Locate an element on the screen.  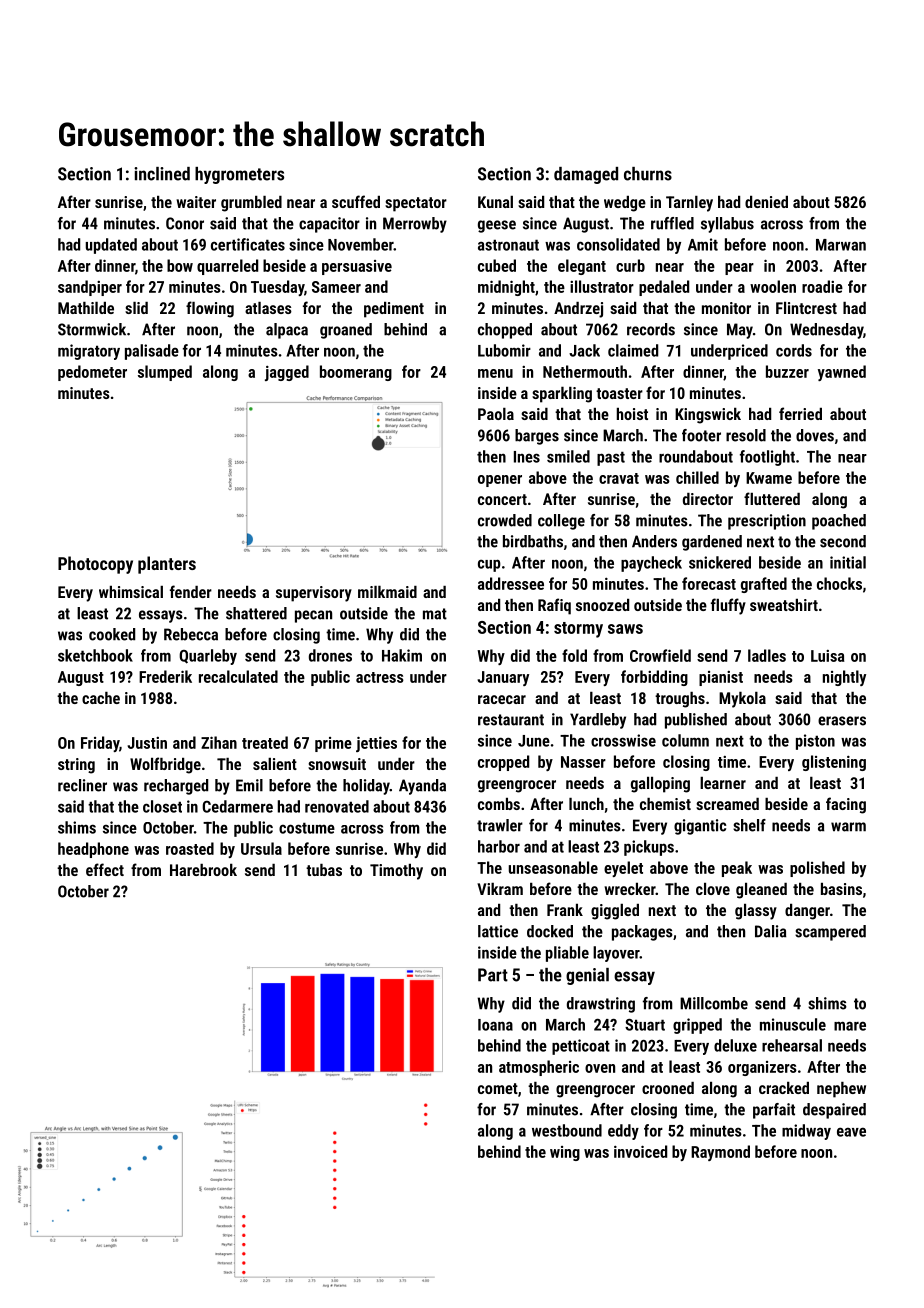
renovated is located at coordinates (337, 806).
